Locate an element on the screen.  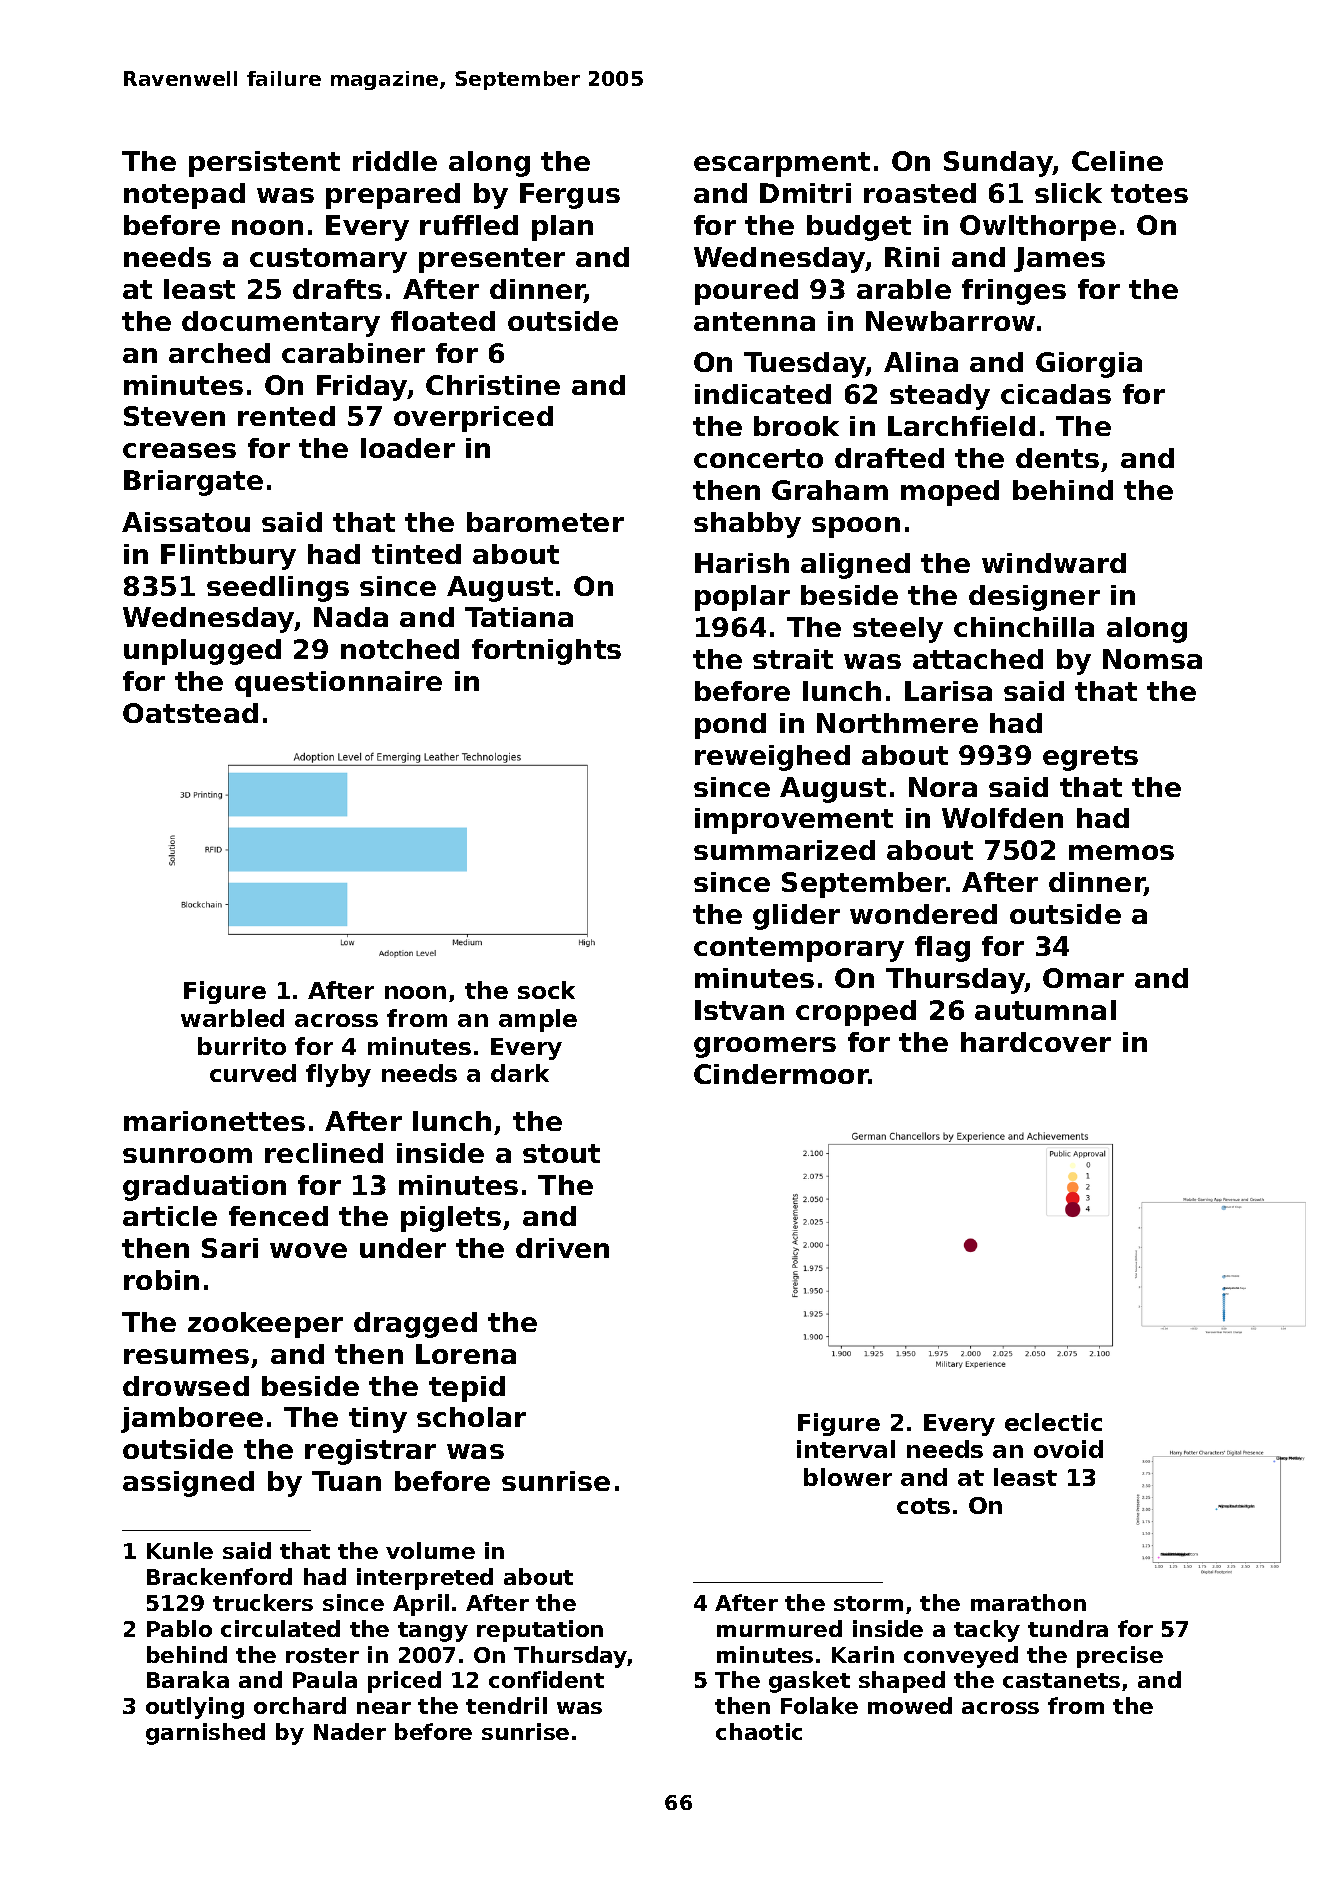
article is located at coordinates (170, 1216).
